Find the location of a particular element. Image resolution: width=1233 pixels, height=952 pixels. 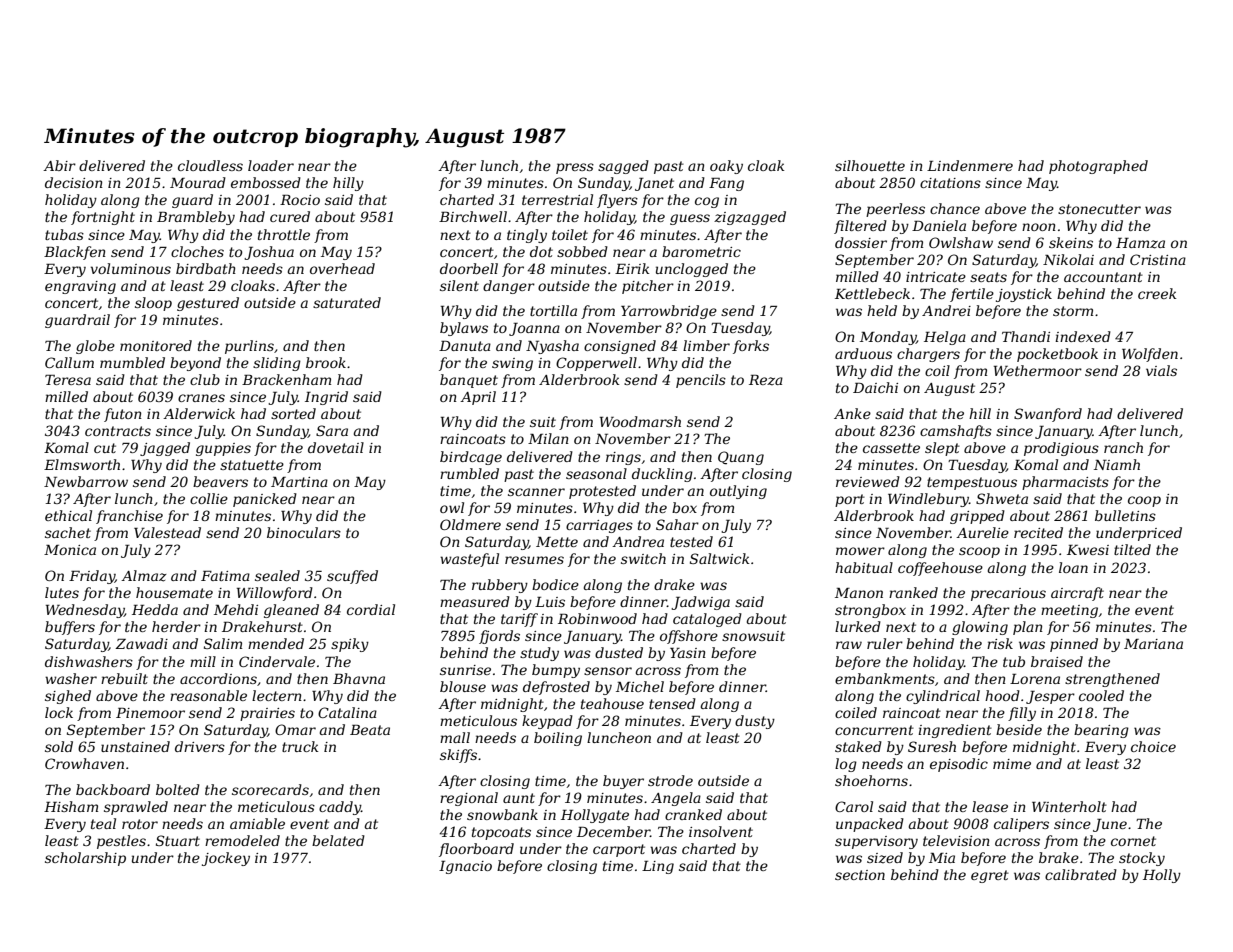

section is located at coordinates (860, 875).
